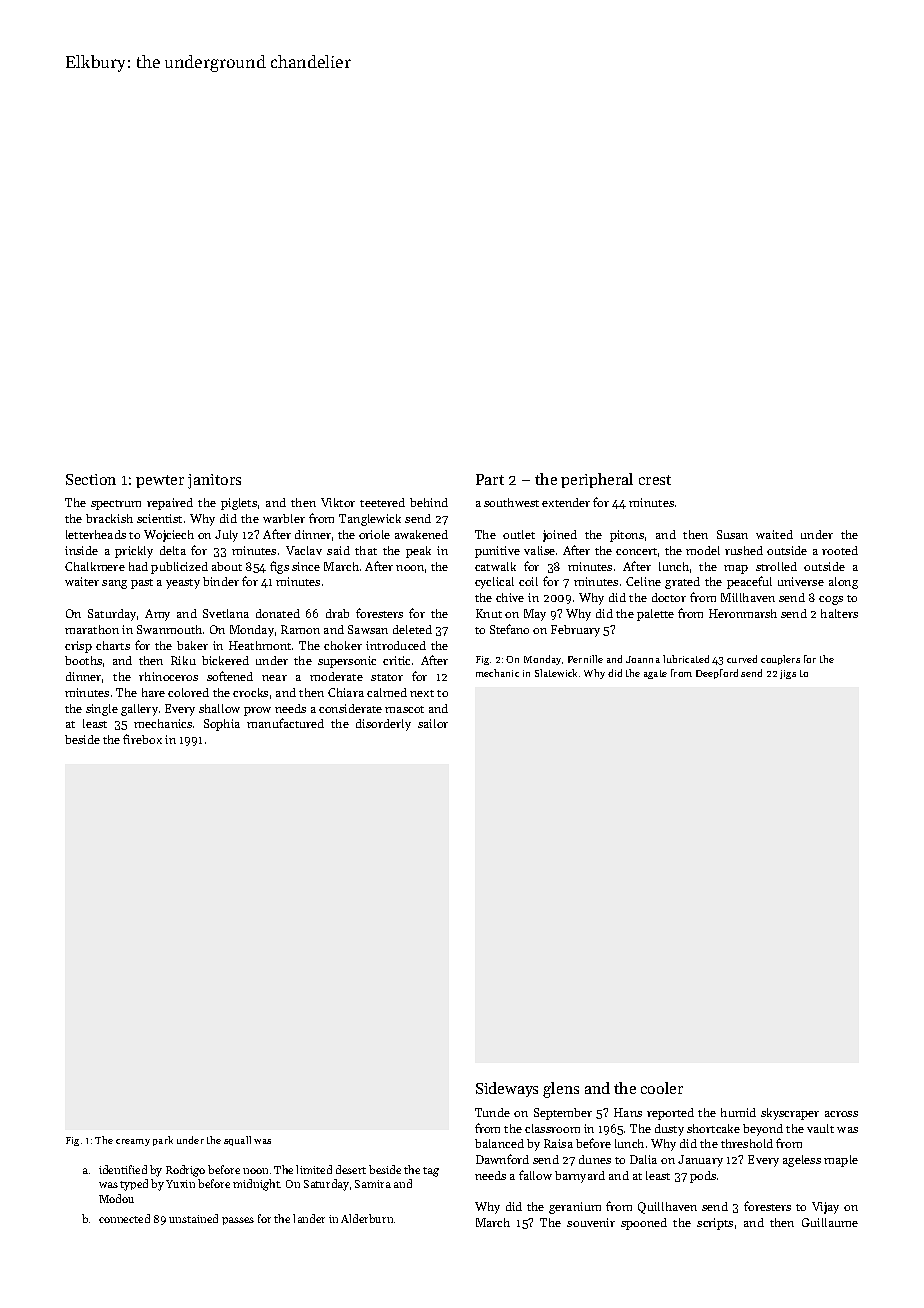 The width and height of the page is (924, 1308). I want to click on supersonic, so click(347, 662).
